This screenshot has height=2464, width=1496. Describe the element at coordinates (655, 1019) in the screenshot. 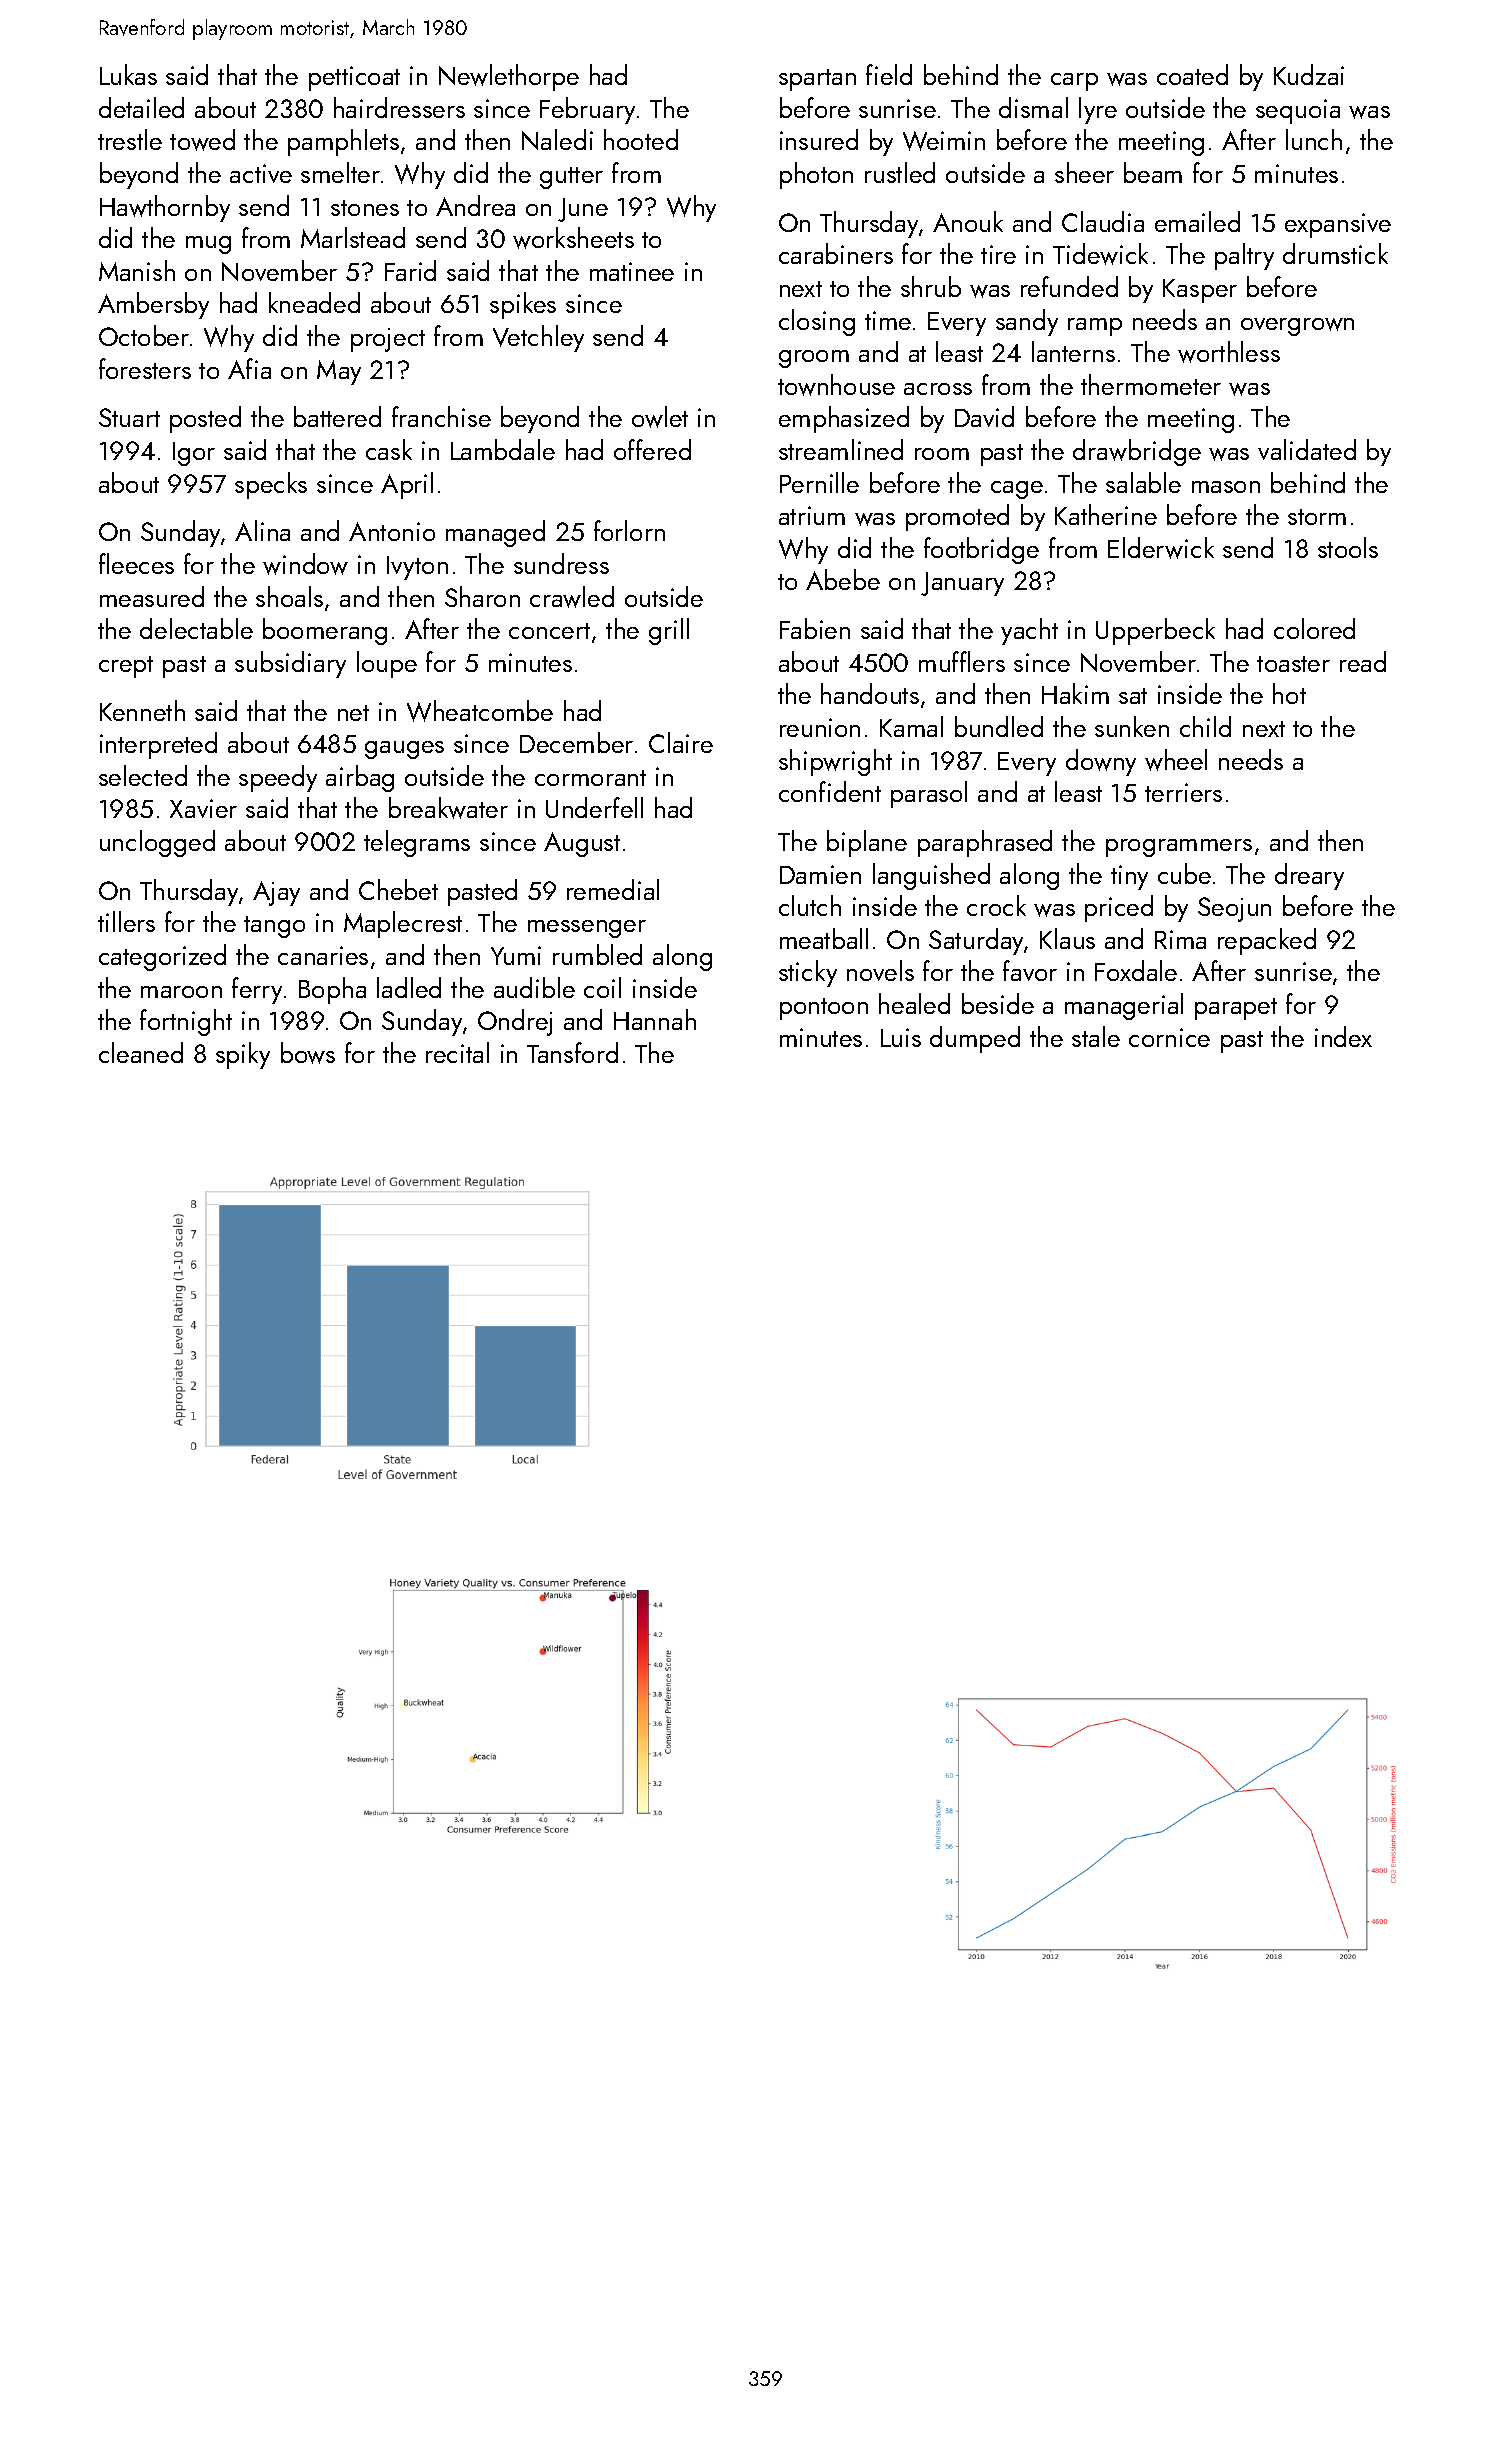

I see `Hannah` at that location.
